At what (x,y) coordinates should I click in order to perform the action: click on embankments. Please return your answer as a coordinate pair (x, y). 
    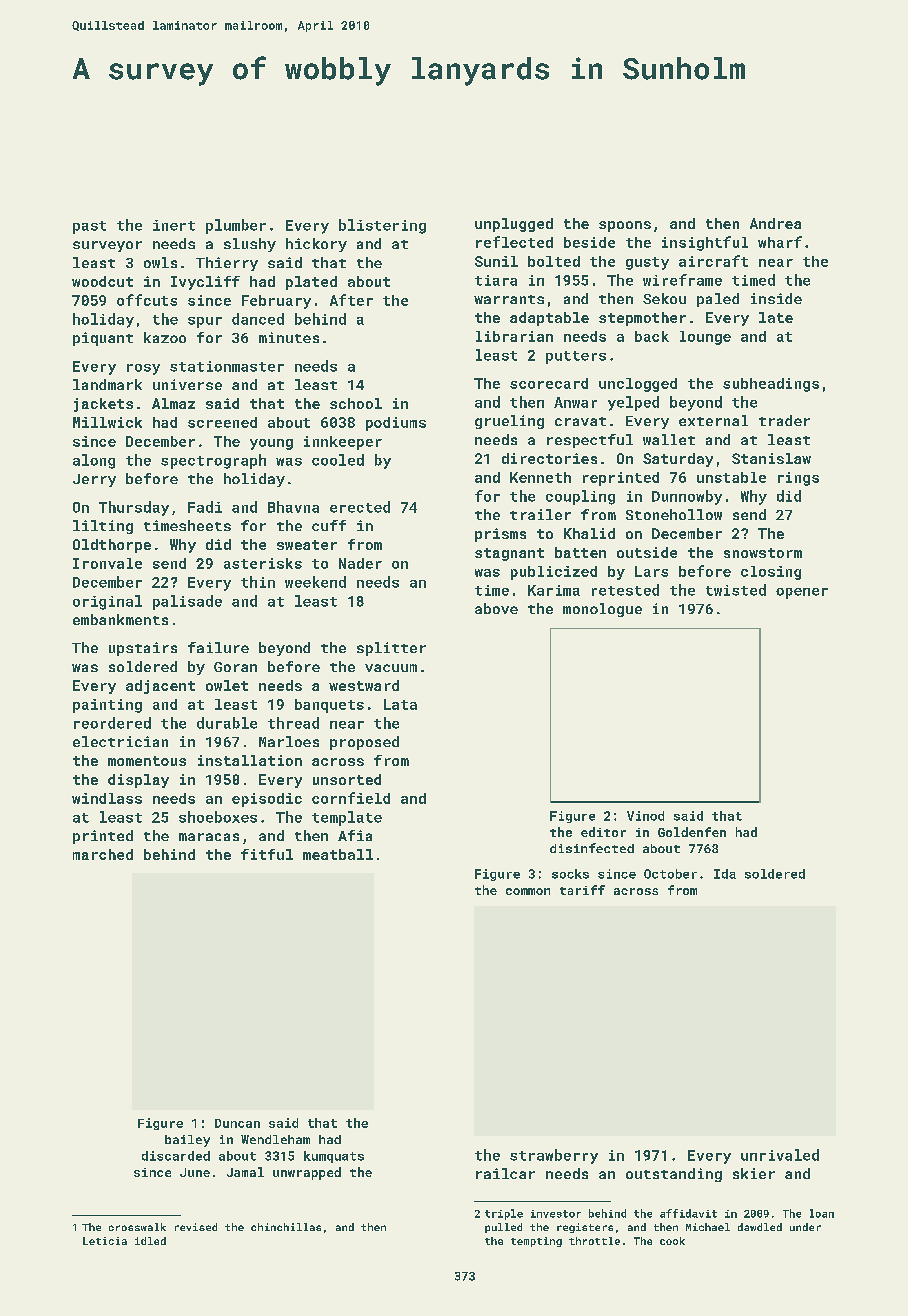
    Looking at the image, I should click on (120, 619).
